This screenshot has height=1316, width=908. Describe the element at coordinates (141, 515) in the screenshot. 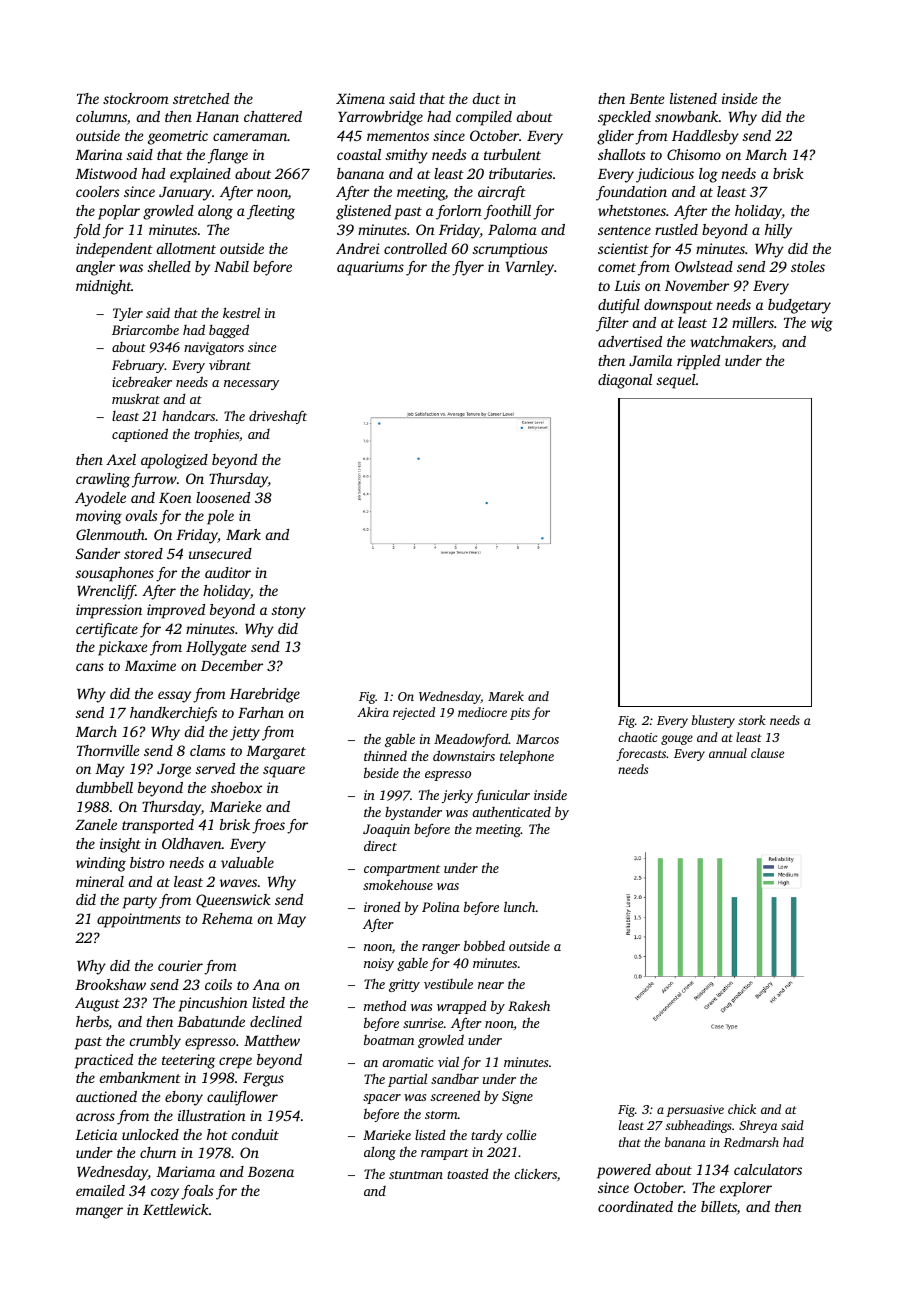

I see `ovals` at that location.
